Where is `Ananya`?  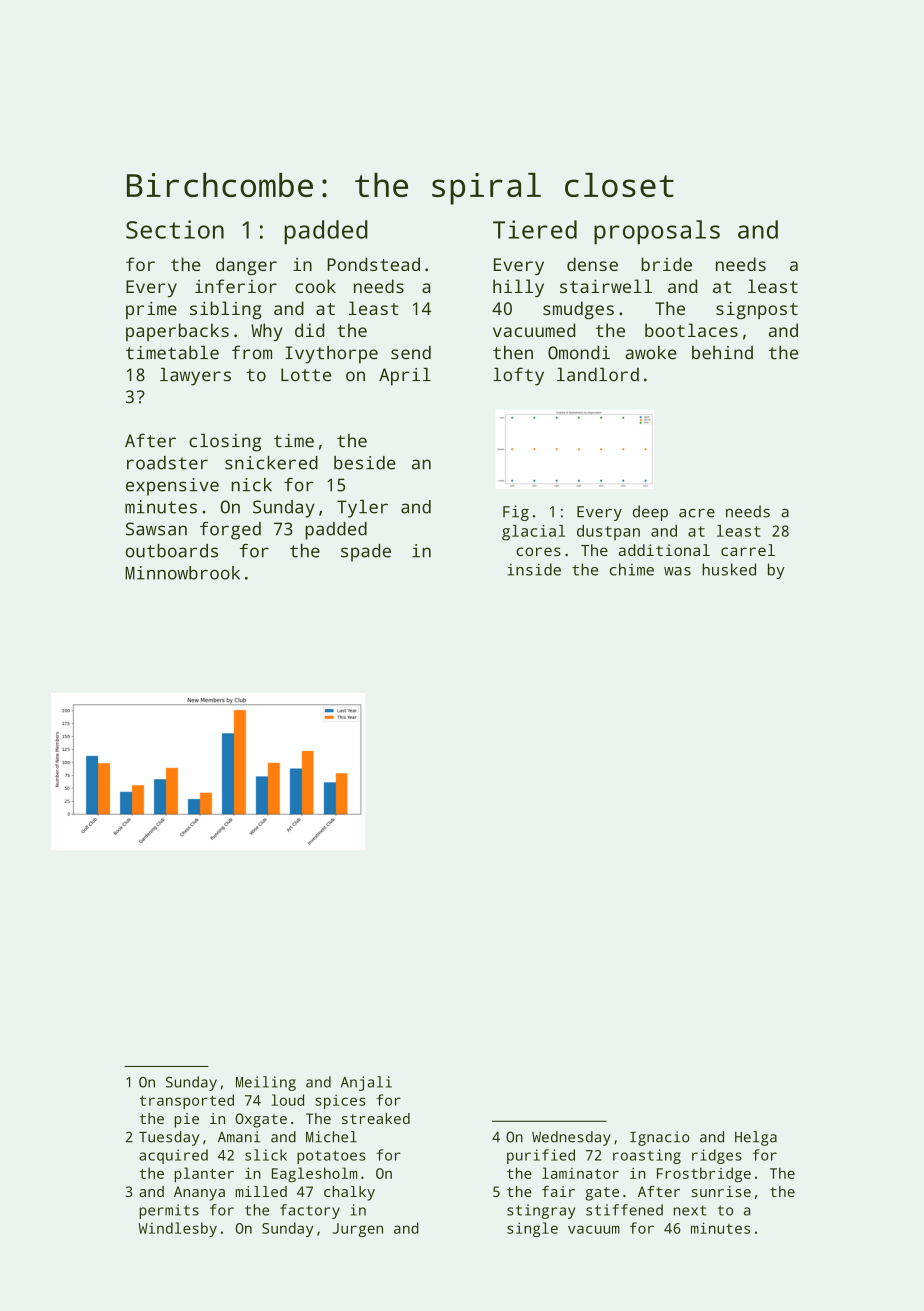 Ananya is located at coordinates (199, 1193).
